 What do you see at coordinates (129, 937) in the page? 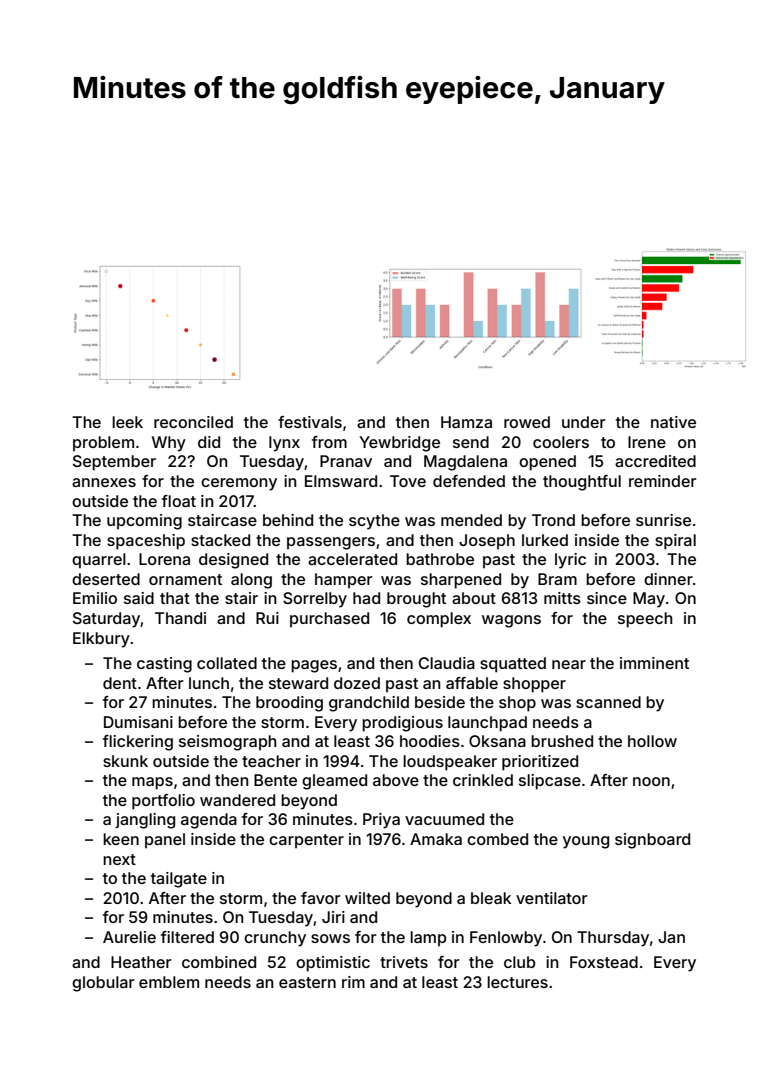
I see `Aurelie` at bounding box center [129, 937].
